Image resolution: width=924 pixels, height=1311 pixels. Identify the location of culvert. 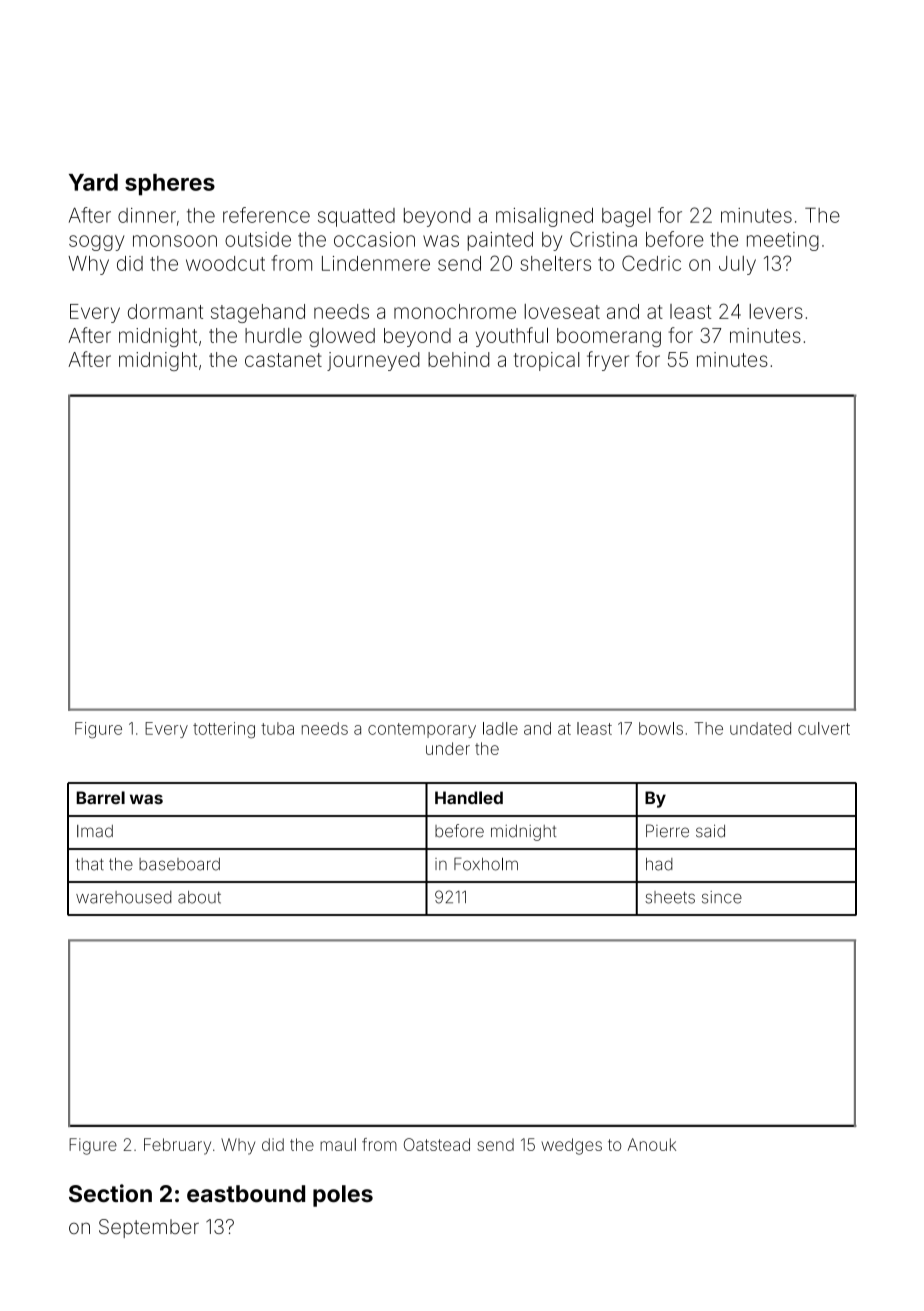
(824, 728).
